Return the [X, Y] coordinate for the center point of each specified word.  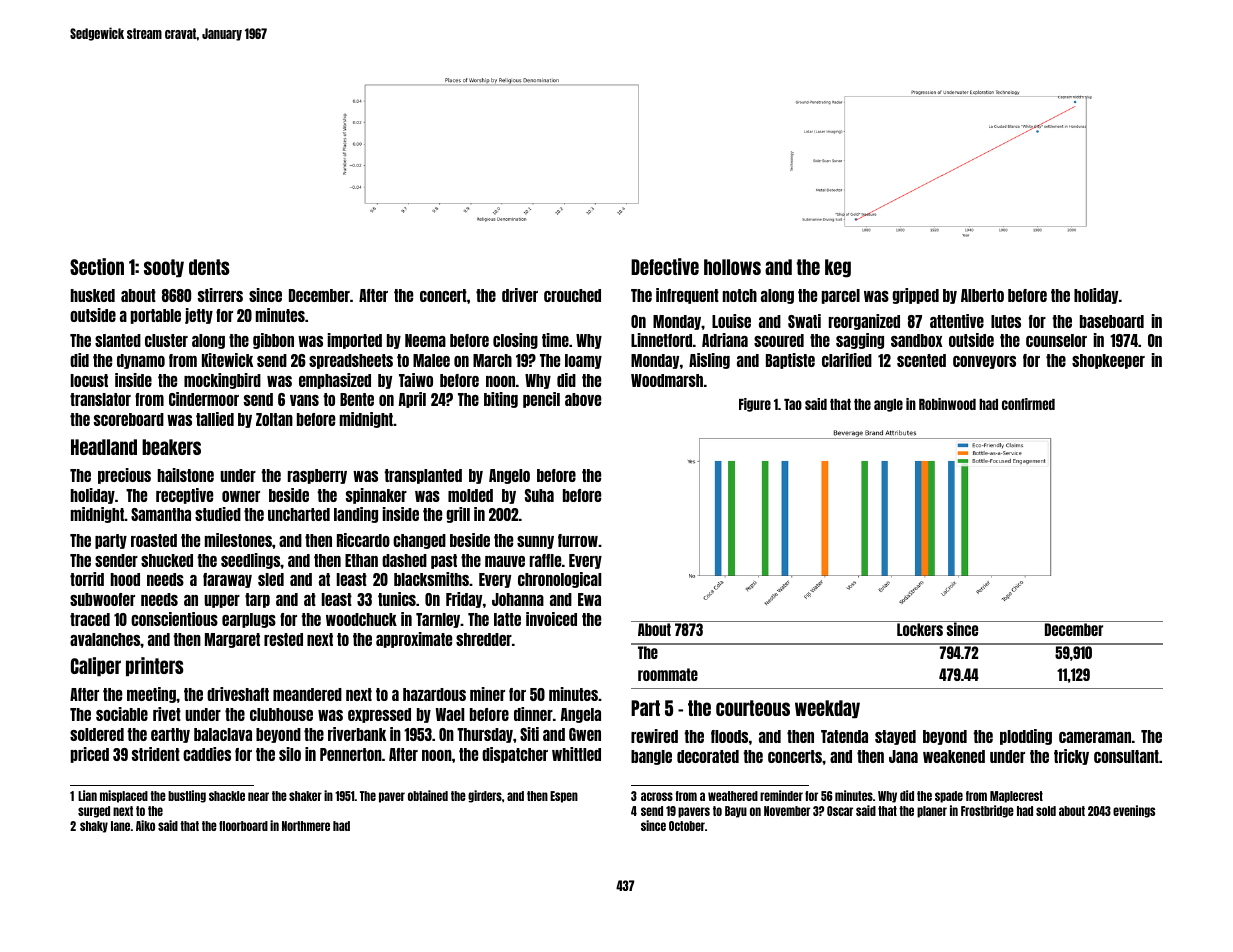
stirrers [220, 295]
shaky [94, 827]
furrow [578, 540]
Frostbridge [987, 811]
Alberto [982, 295]
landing [356, 515]
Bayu [736, 812]
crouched [572, 295]
